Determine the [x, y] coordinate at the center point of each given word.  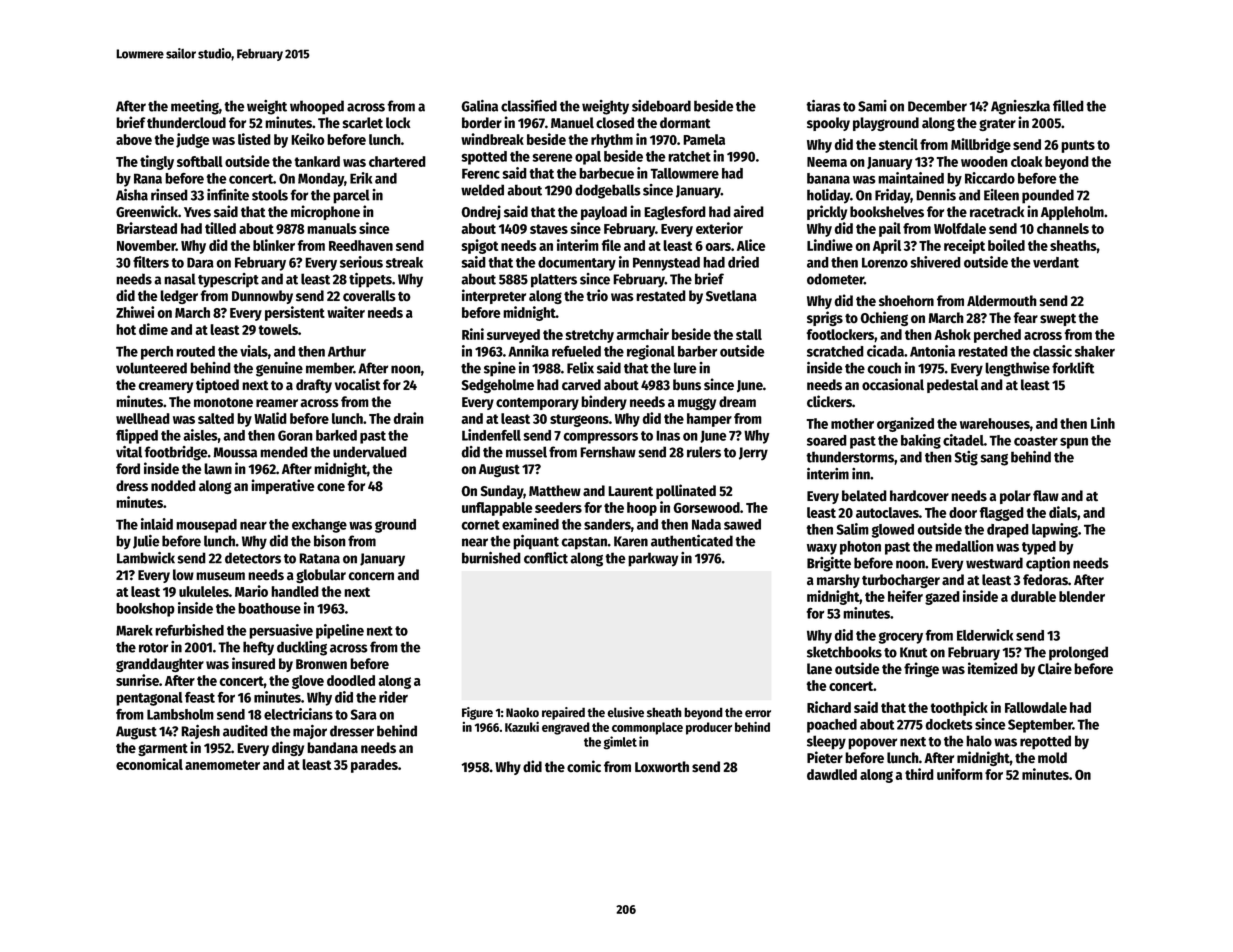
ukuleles [204, 591]
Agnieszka [1020, 107]
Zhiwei [135, 312]
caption [1048, 564]
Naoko [522, 712]
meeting [195, 107]
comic [584, 766]
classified [529, 106]
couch [884, 368]
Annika [528, 351]
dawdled [832, 774]
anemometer [222, 765]
